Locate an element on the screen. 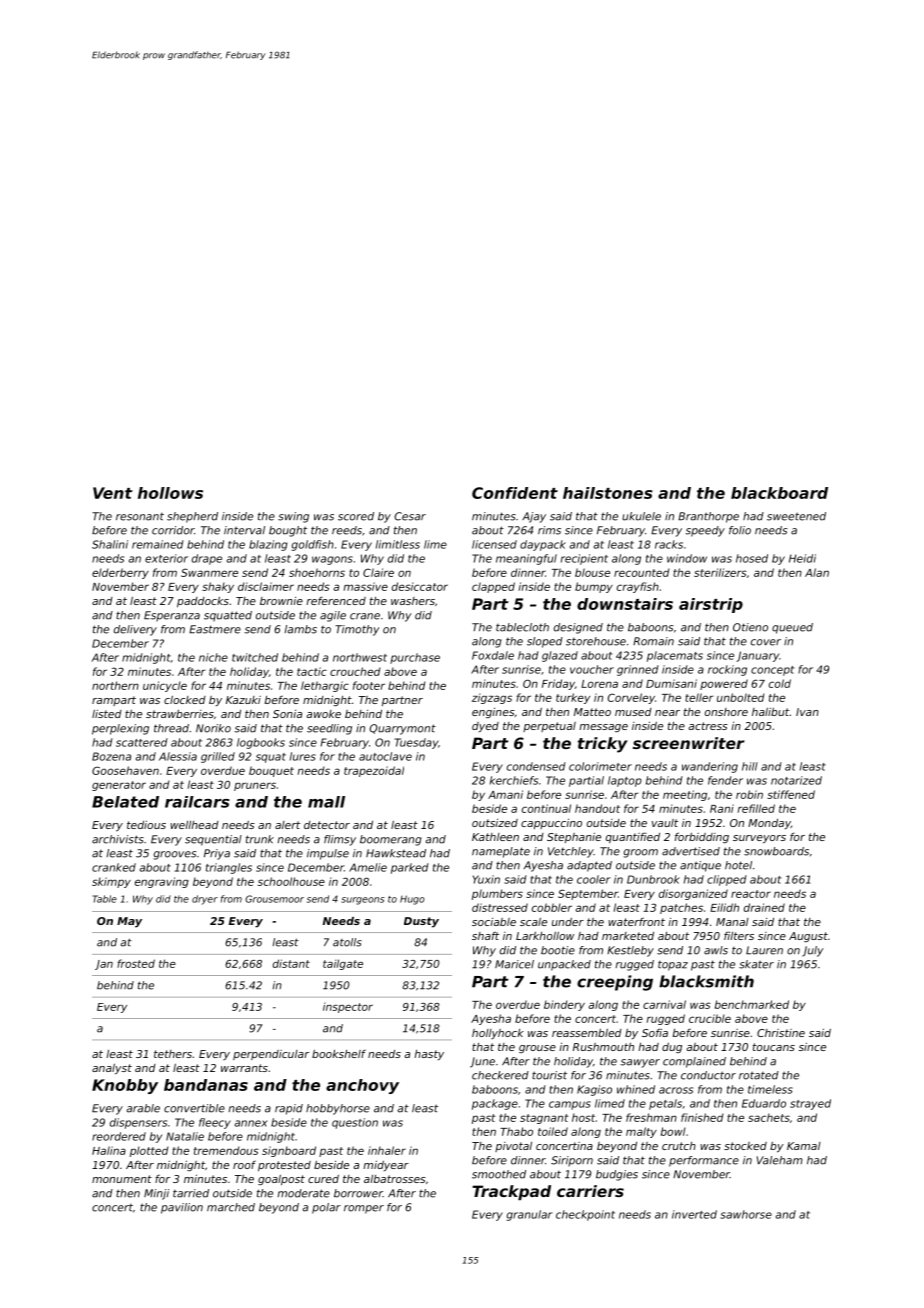  washers is located at coordinates (413, 601).
